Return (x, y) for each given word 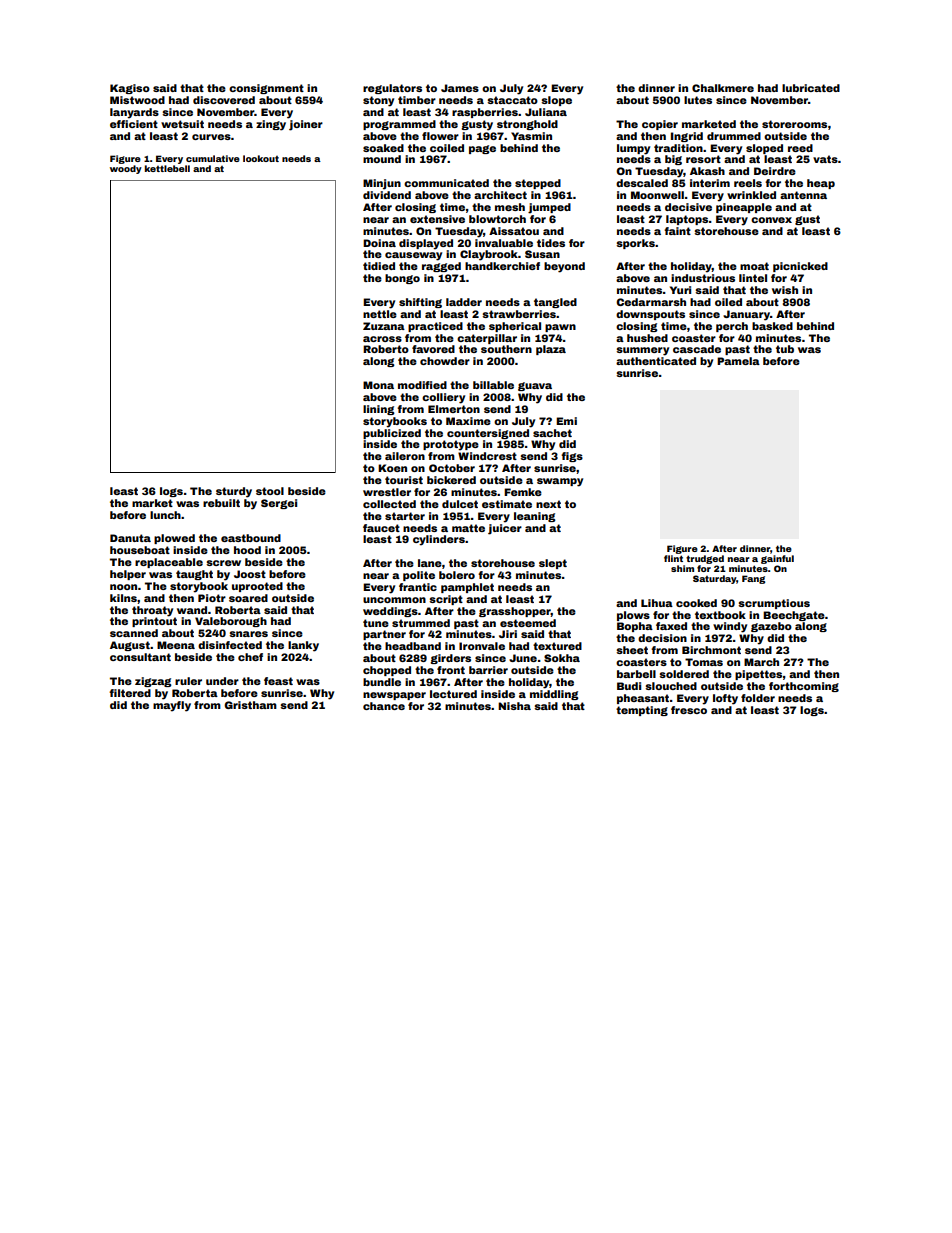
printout (154, 622)
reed (800, 148)
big (673, 160)
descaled (642, 183)
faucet (381, 528)
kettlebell (167, 168)
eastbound (251, 538)
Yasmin (531, 136)
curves (211, 137)
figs (572, 457)
